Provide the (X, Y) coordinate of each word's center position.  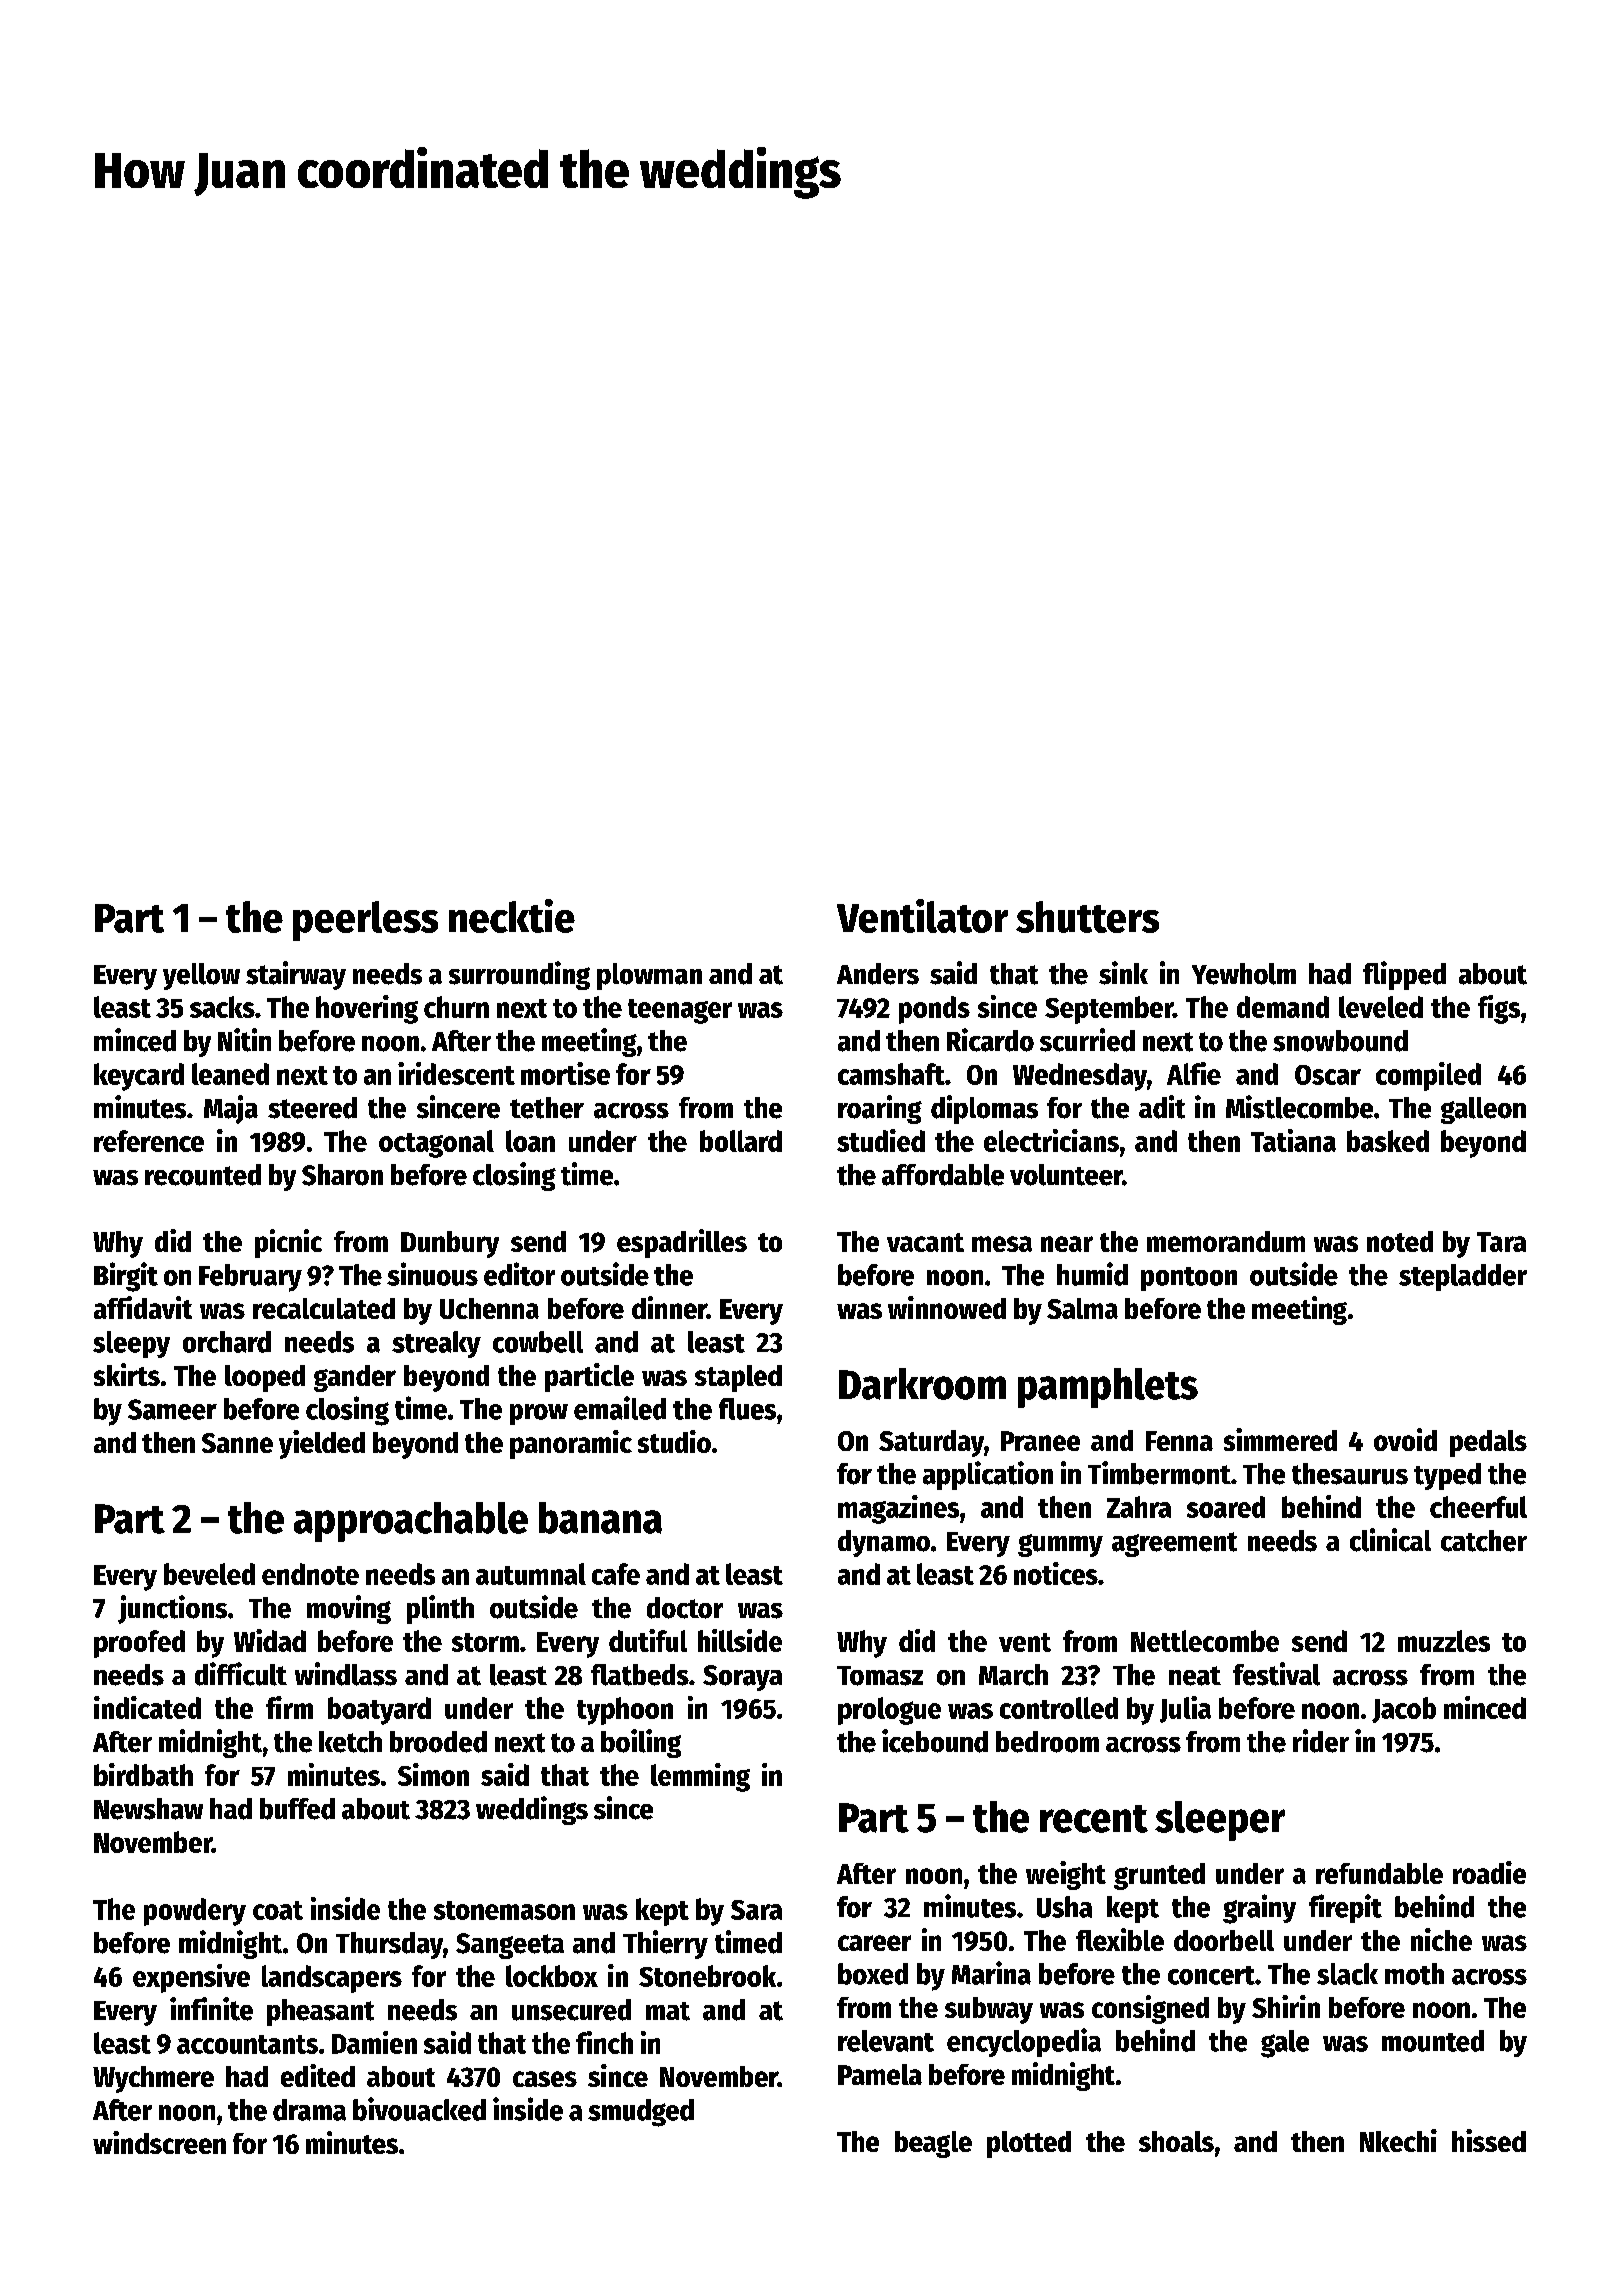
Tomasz (880, 1676)
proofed (139, 1644)
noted (1400, 1241)
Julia (1185, 1709)
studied (881, 1140)
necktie (512, 916)
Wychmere (153, 2079)
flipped (1404, 975)
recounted (203, 1175)
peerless (365, 921)
